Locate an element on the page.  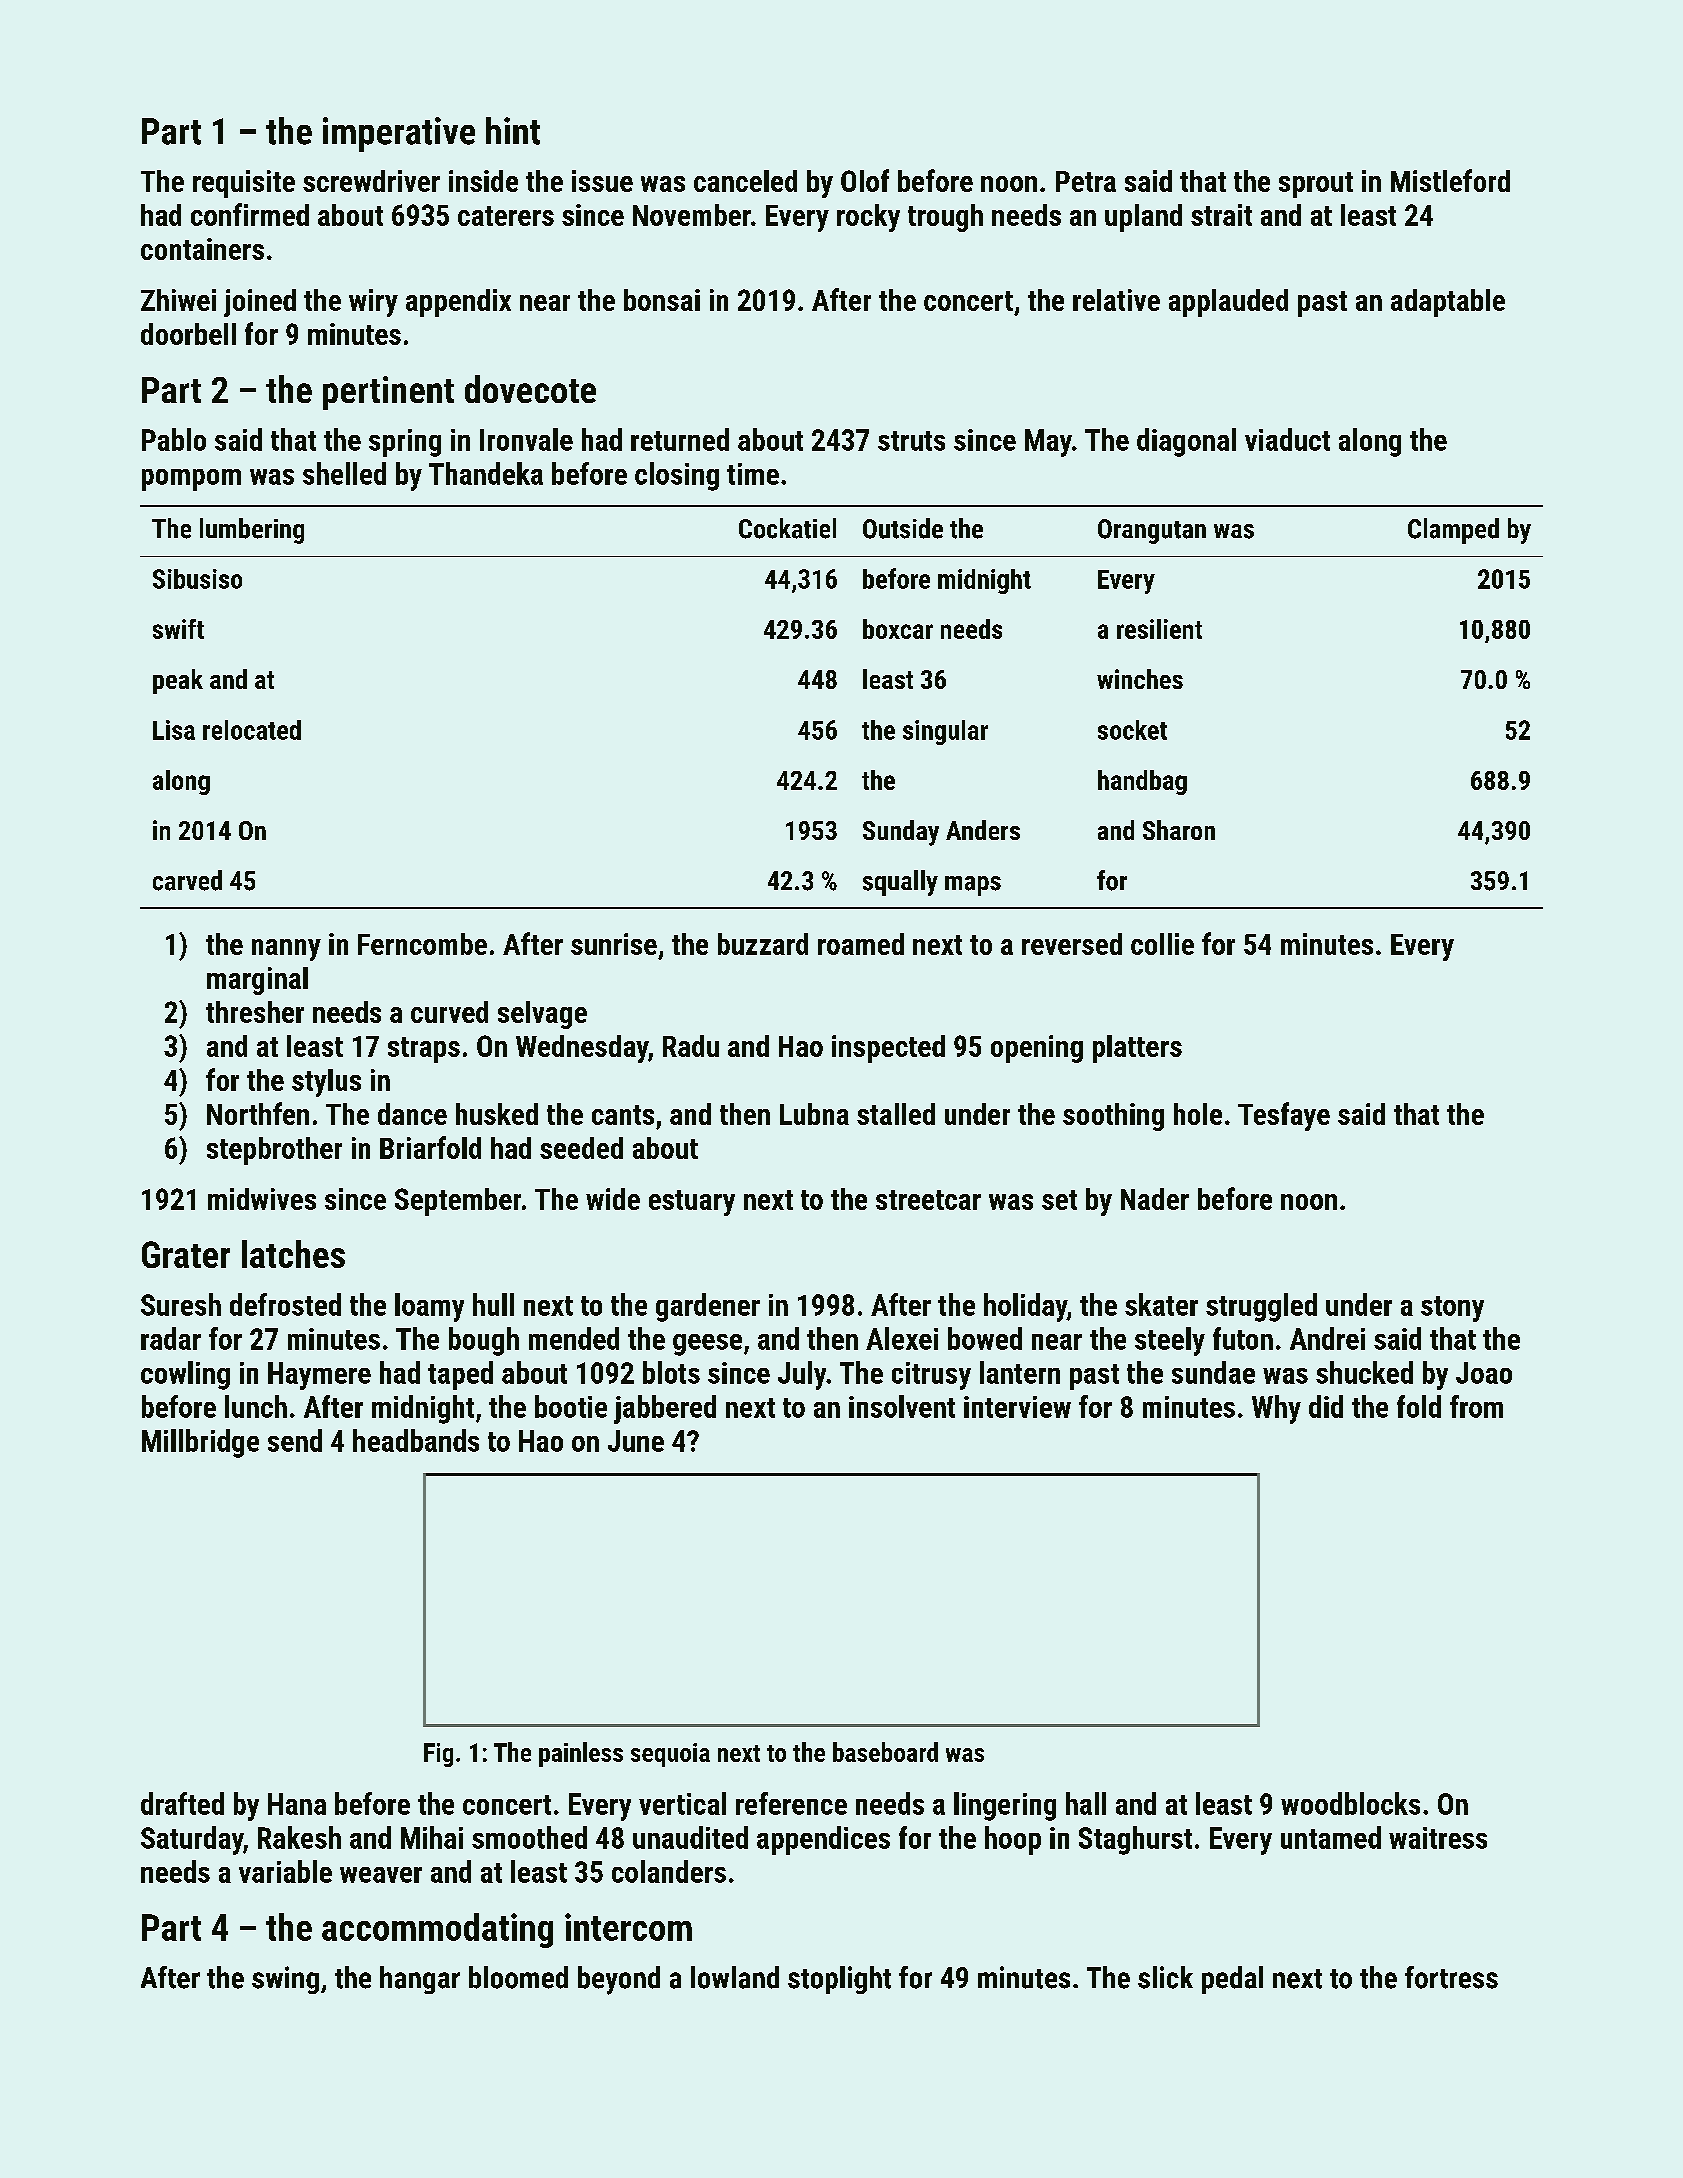
Sunday is located at coordinates (901, 833).
